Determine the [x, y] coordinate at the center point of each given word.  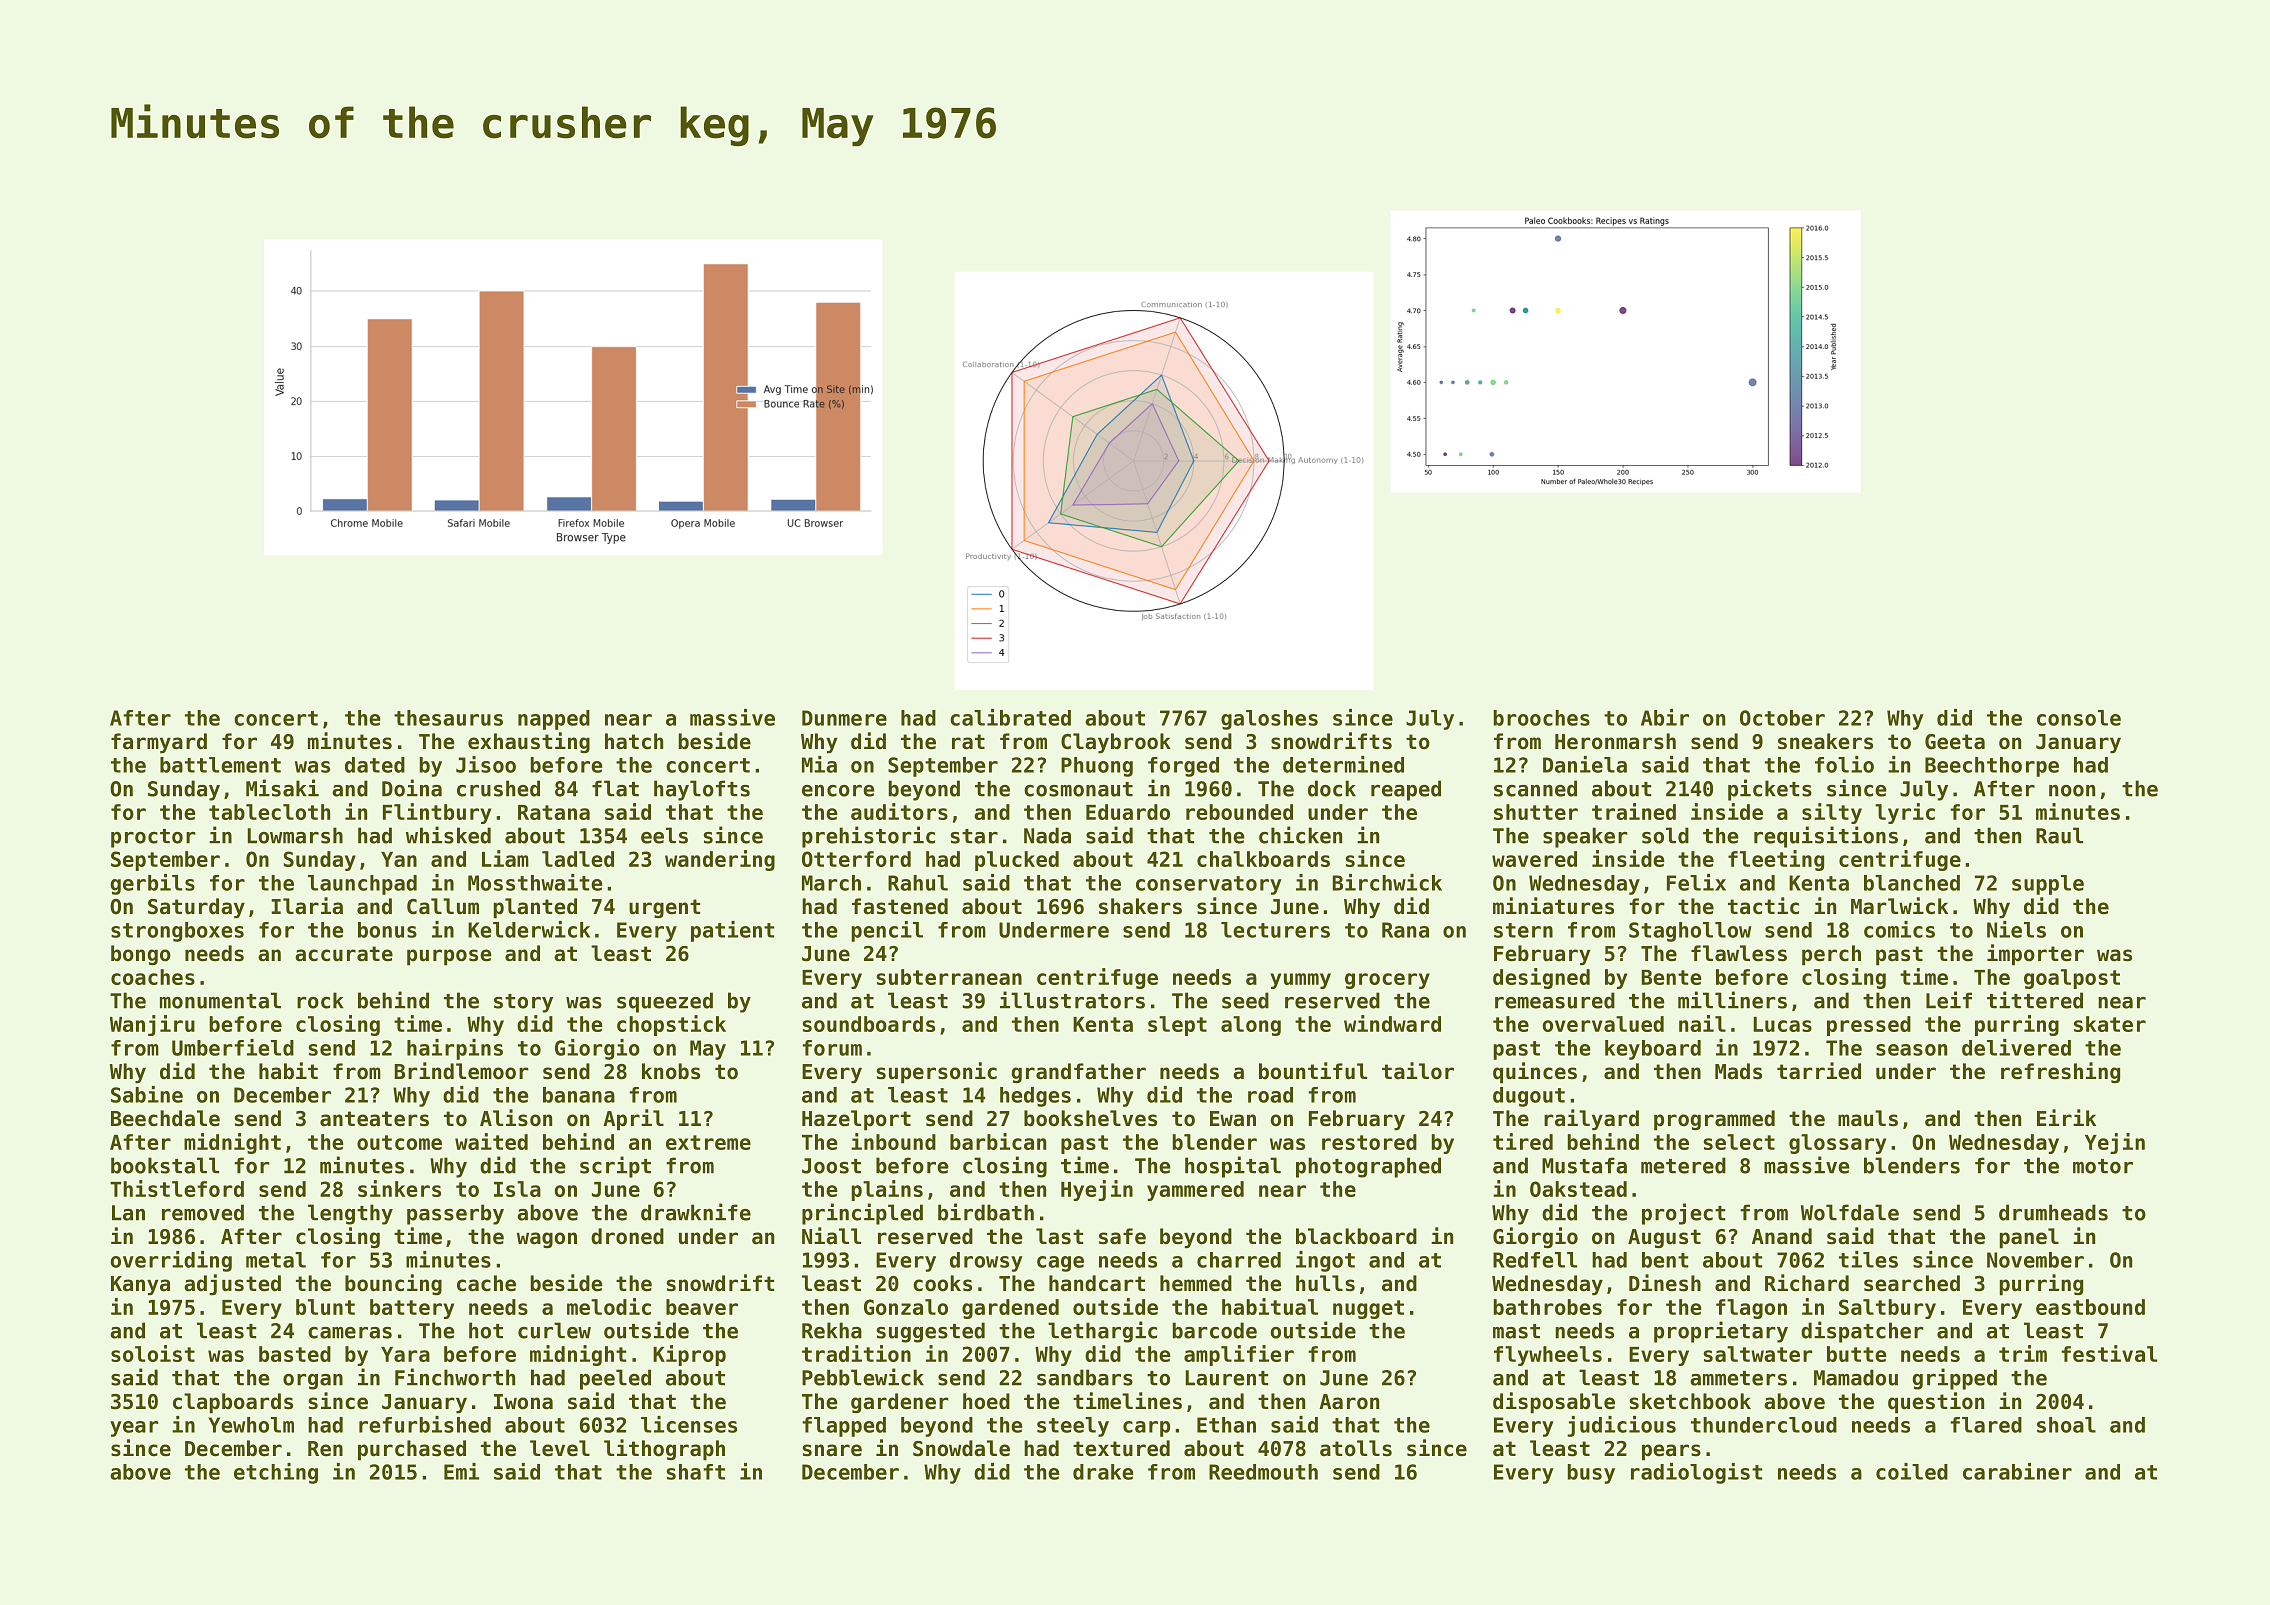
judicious [1621, 1426]
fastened [900, 906]
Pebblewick [863, 1377]
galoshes [1269, 720]
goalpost [2072, 979]
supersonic [937, 1073]
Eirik [2066, 1117]
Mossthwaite [535, 882]
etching [276, 1473]
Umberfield [233, 1047]
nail [1702, 1023]
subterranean [949, 977]
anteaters [374, 1119]
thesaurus [448, 718]
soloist [153, 1353]
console [2079, 718]
